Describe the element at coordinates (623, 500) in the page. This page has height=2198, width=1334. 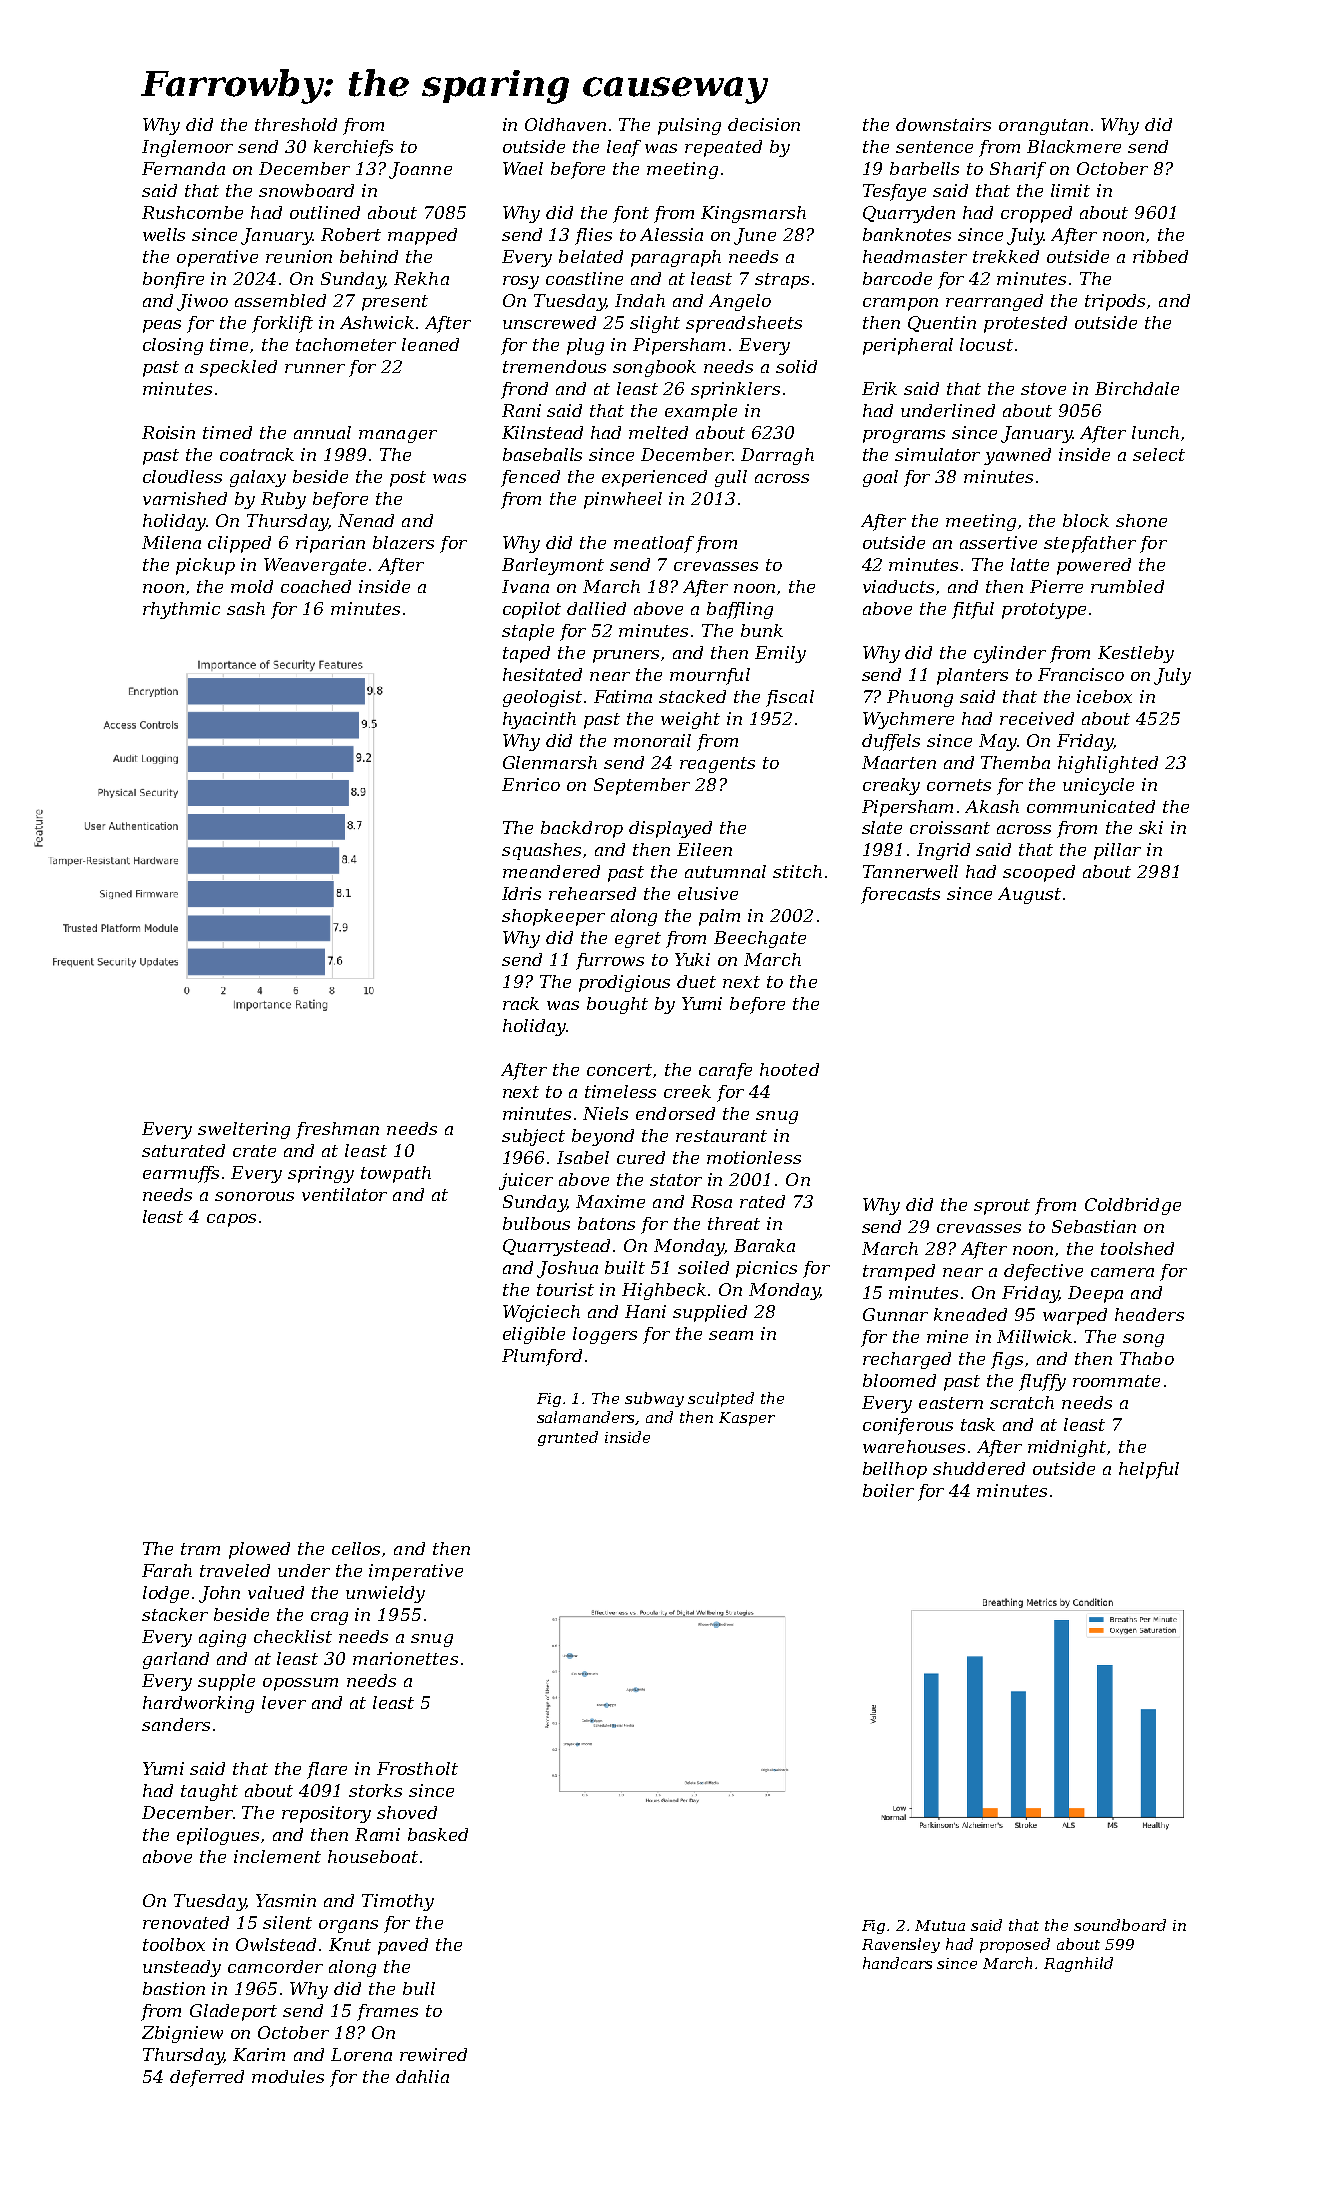
I see `pinwheel` at that location.
